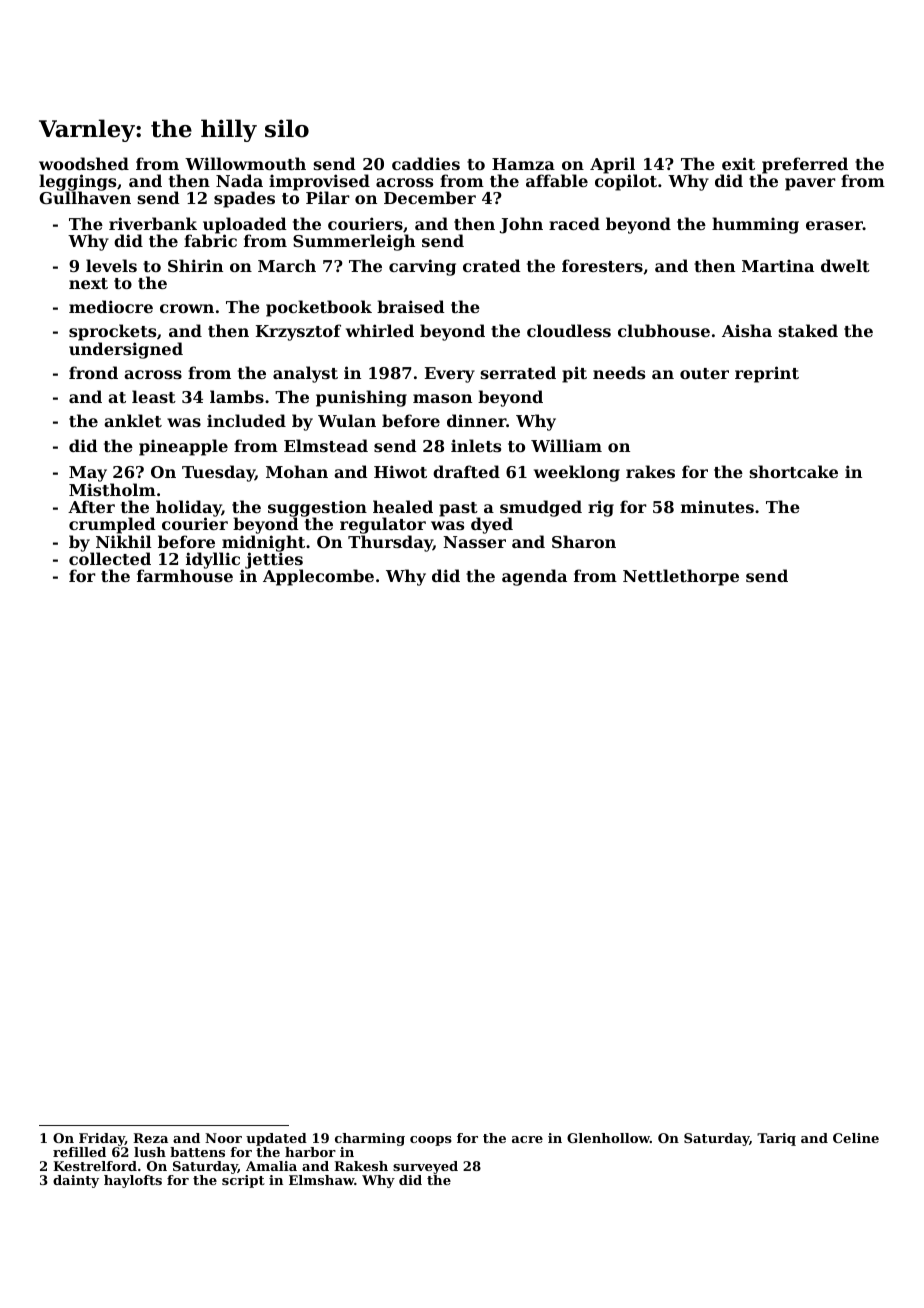 Image resolution: width=924 pixels, height=1308 pixels. What do you see at coordinates (187, 308) in the document?
I see `crown` at bounding box center [187, 308].
